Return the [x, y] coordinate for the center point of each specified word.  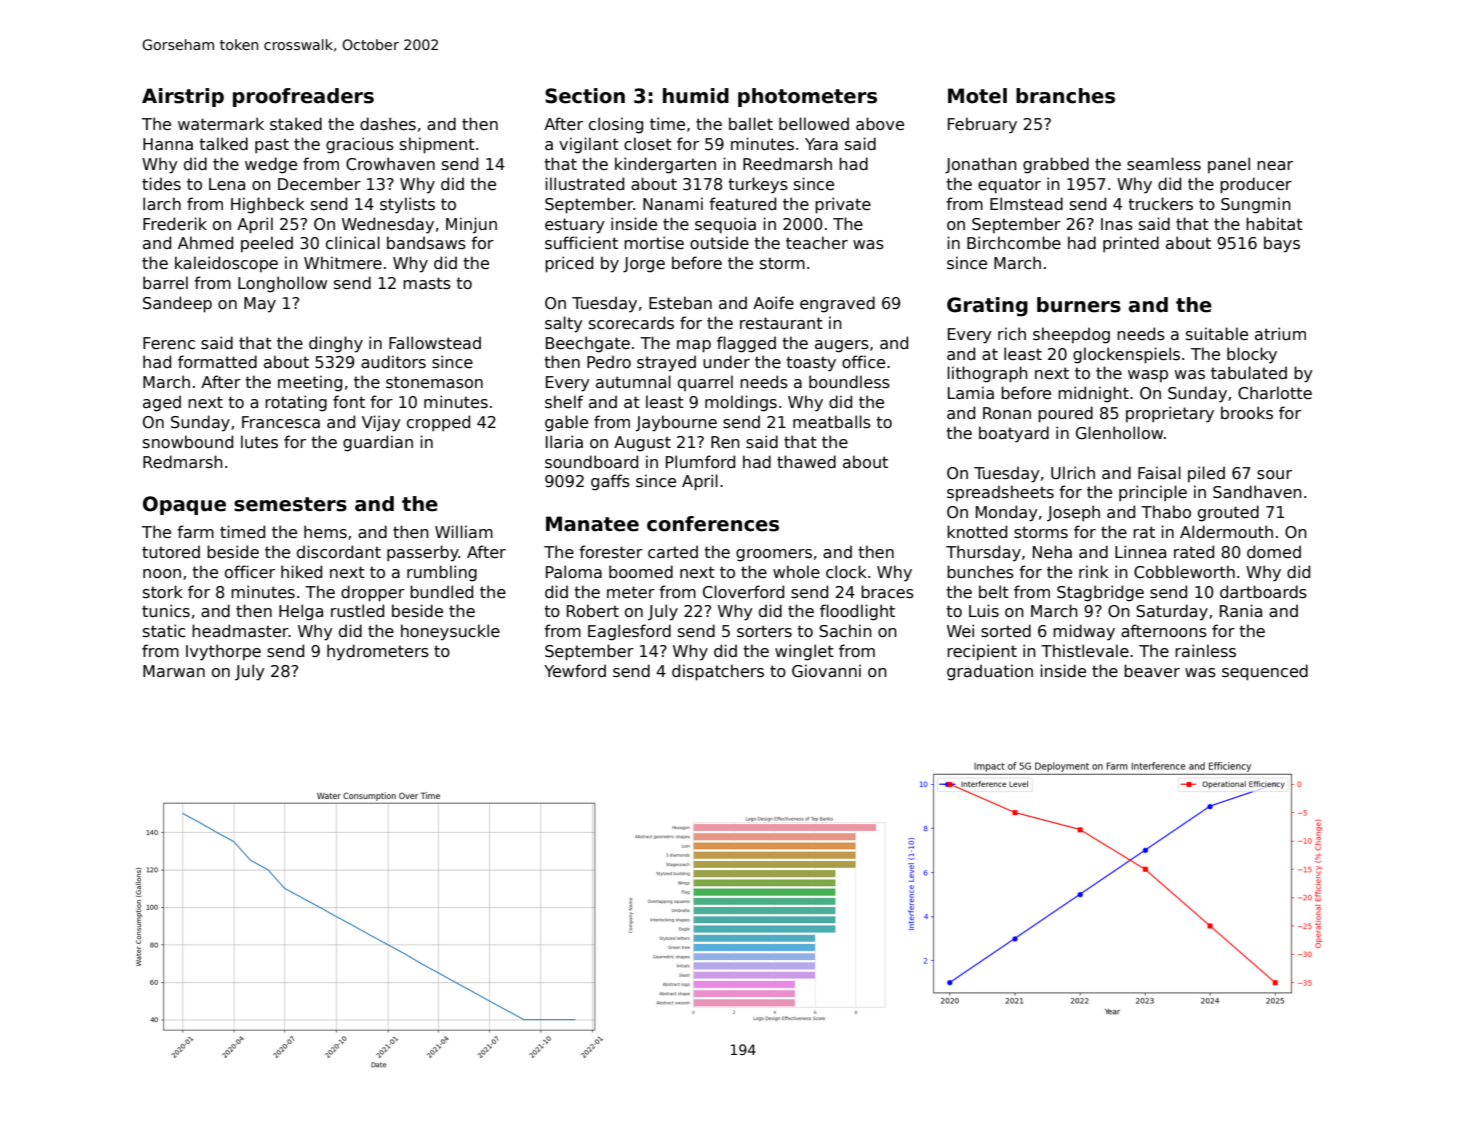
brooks [1247, 413]
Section [585, 96]
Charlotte [1275, 393]
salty [564, 324]
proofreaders [303, 97]
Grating [987, 307]
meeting [310, 383]
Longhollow [282, 284]
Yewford [575, 670]
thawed [806, 461]
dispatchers [718, 672]
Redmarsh [183, 461]
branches [1065, 96]
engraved [837, 304]
